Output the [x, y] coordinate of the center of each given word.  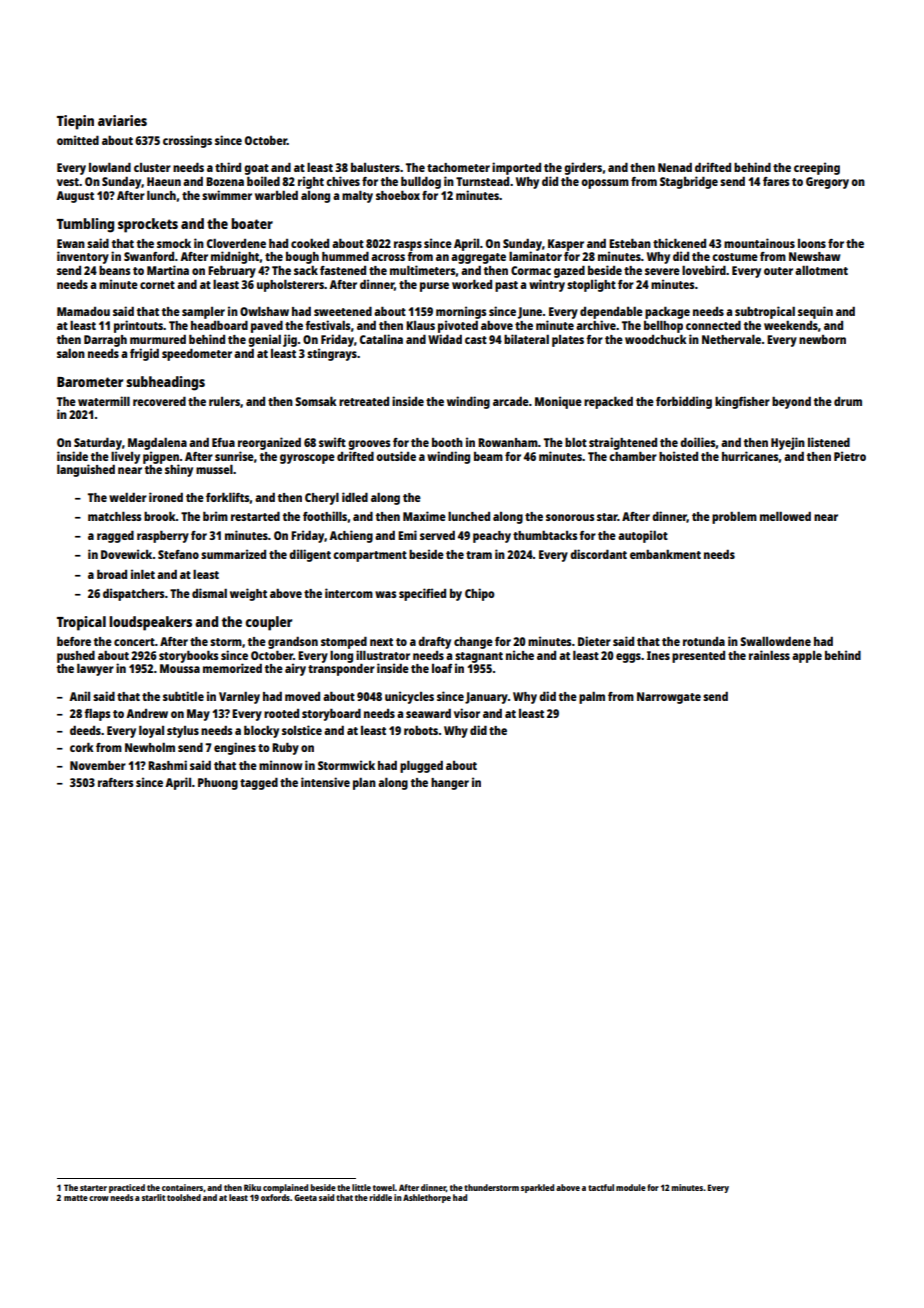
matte [76, 1198]
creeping [817, 168]
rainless [769, 655]
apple [807, 657]
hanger [450, 784]
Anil [79, 696]
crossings [187, 141]
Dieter [594, 641]
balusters [375, 167]
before [74, 641]
